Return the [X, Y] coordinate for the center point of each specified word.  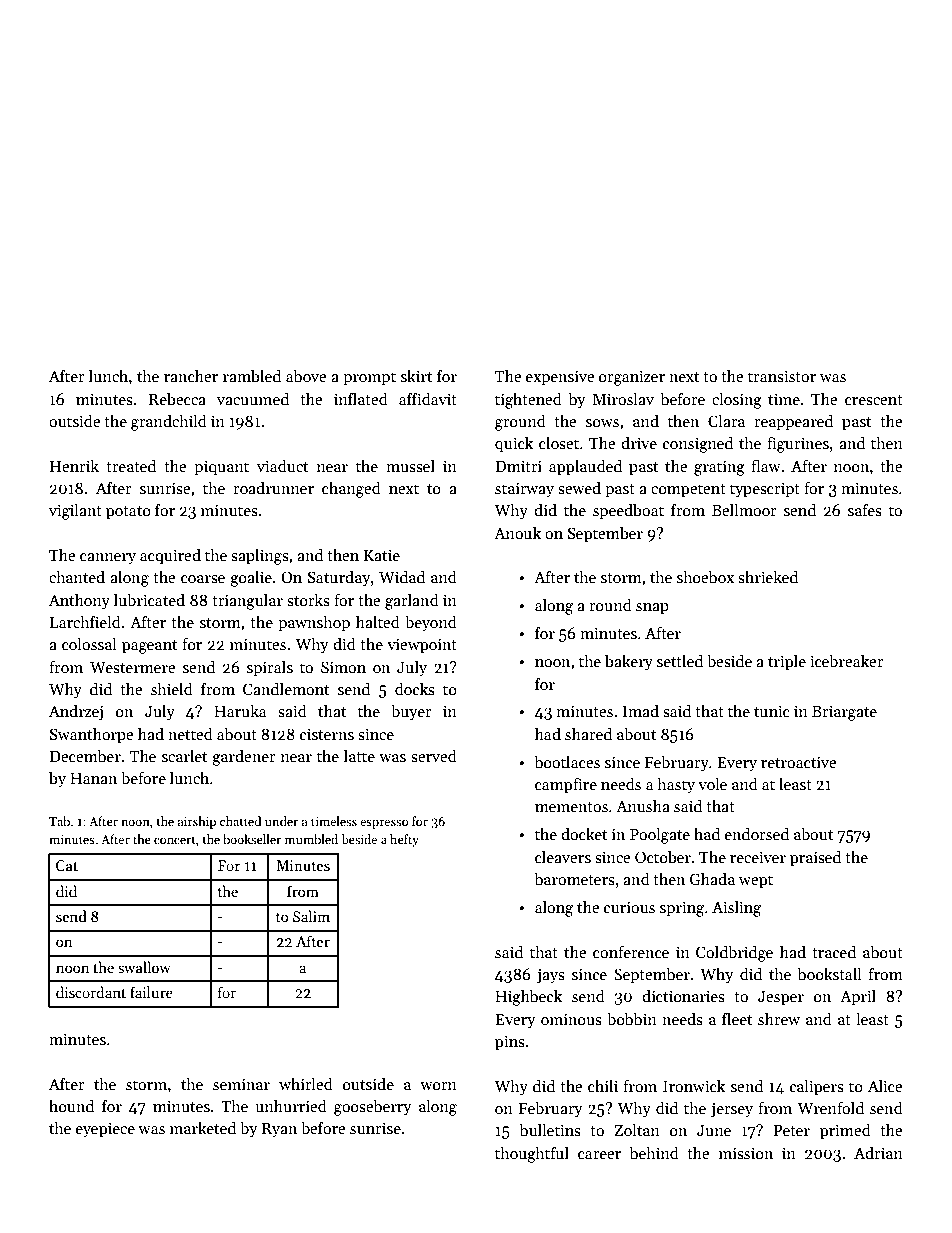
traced [834, 951]
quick [514, 445]
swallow [144, 967]
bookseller [252, 839]
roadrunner [273, 487]
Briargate [844, 713]
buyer [411, 712]
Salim [311, 916]
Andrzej [76, 712]
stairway [524, 490]
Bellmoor [744, 509]
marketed [203, 1127]
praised [815, 858]
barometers [574, 879]
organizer [632, 378]
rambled [252, 376]
